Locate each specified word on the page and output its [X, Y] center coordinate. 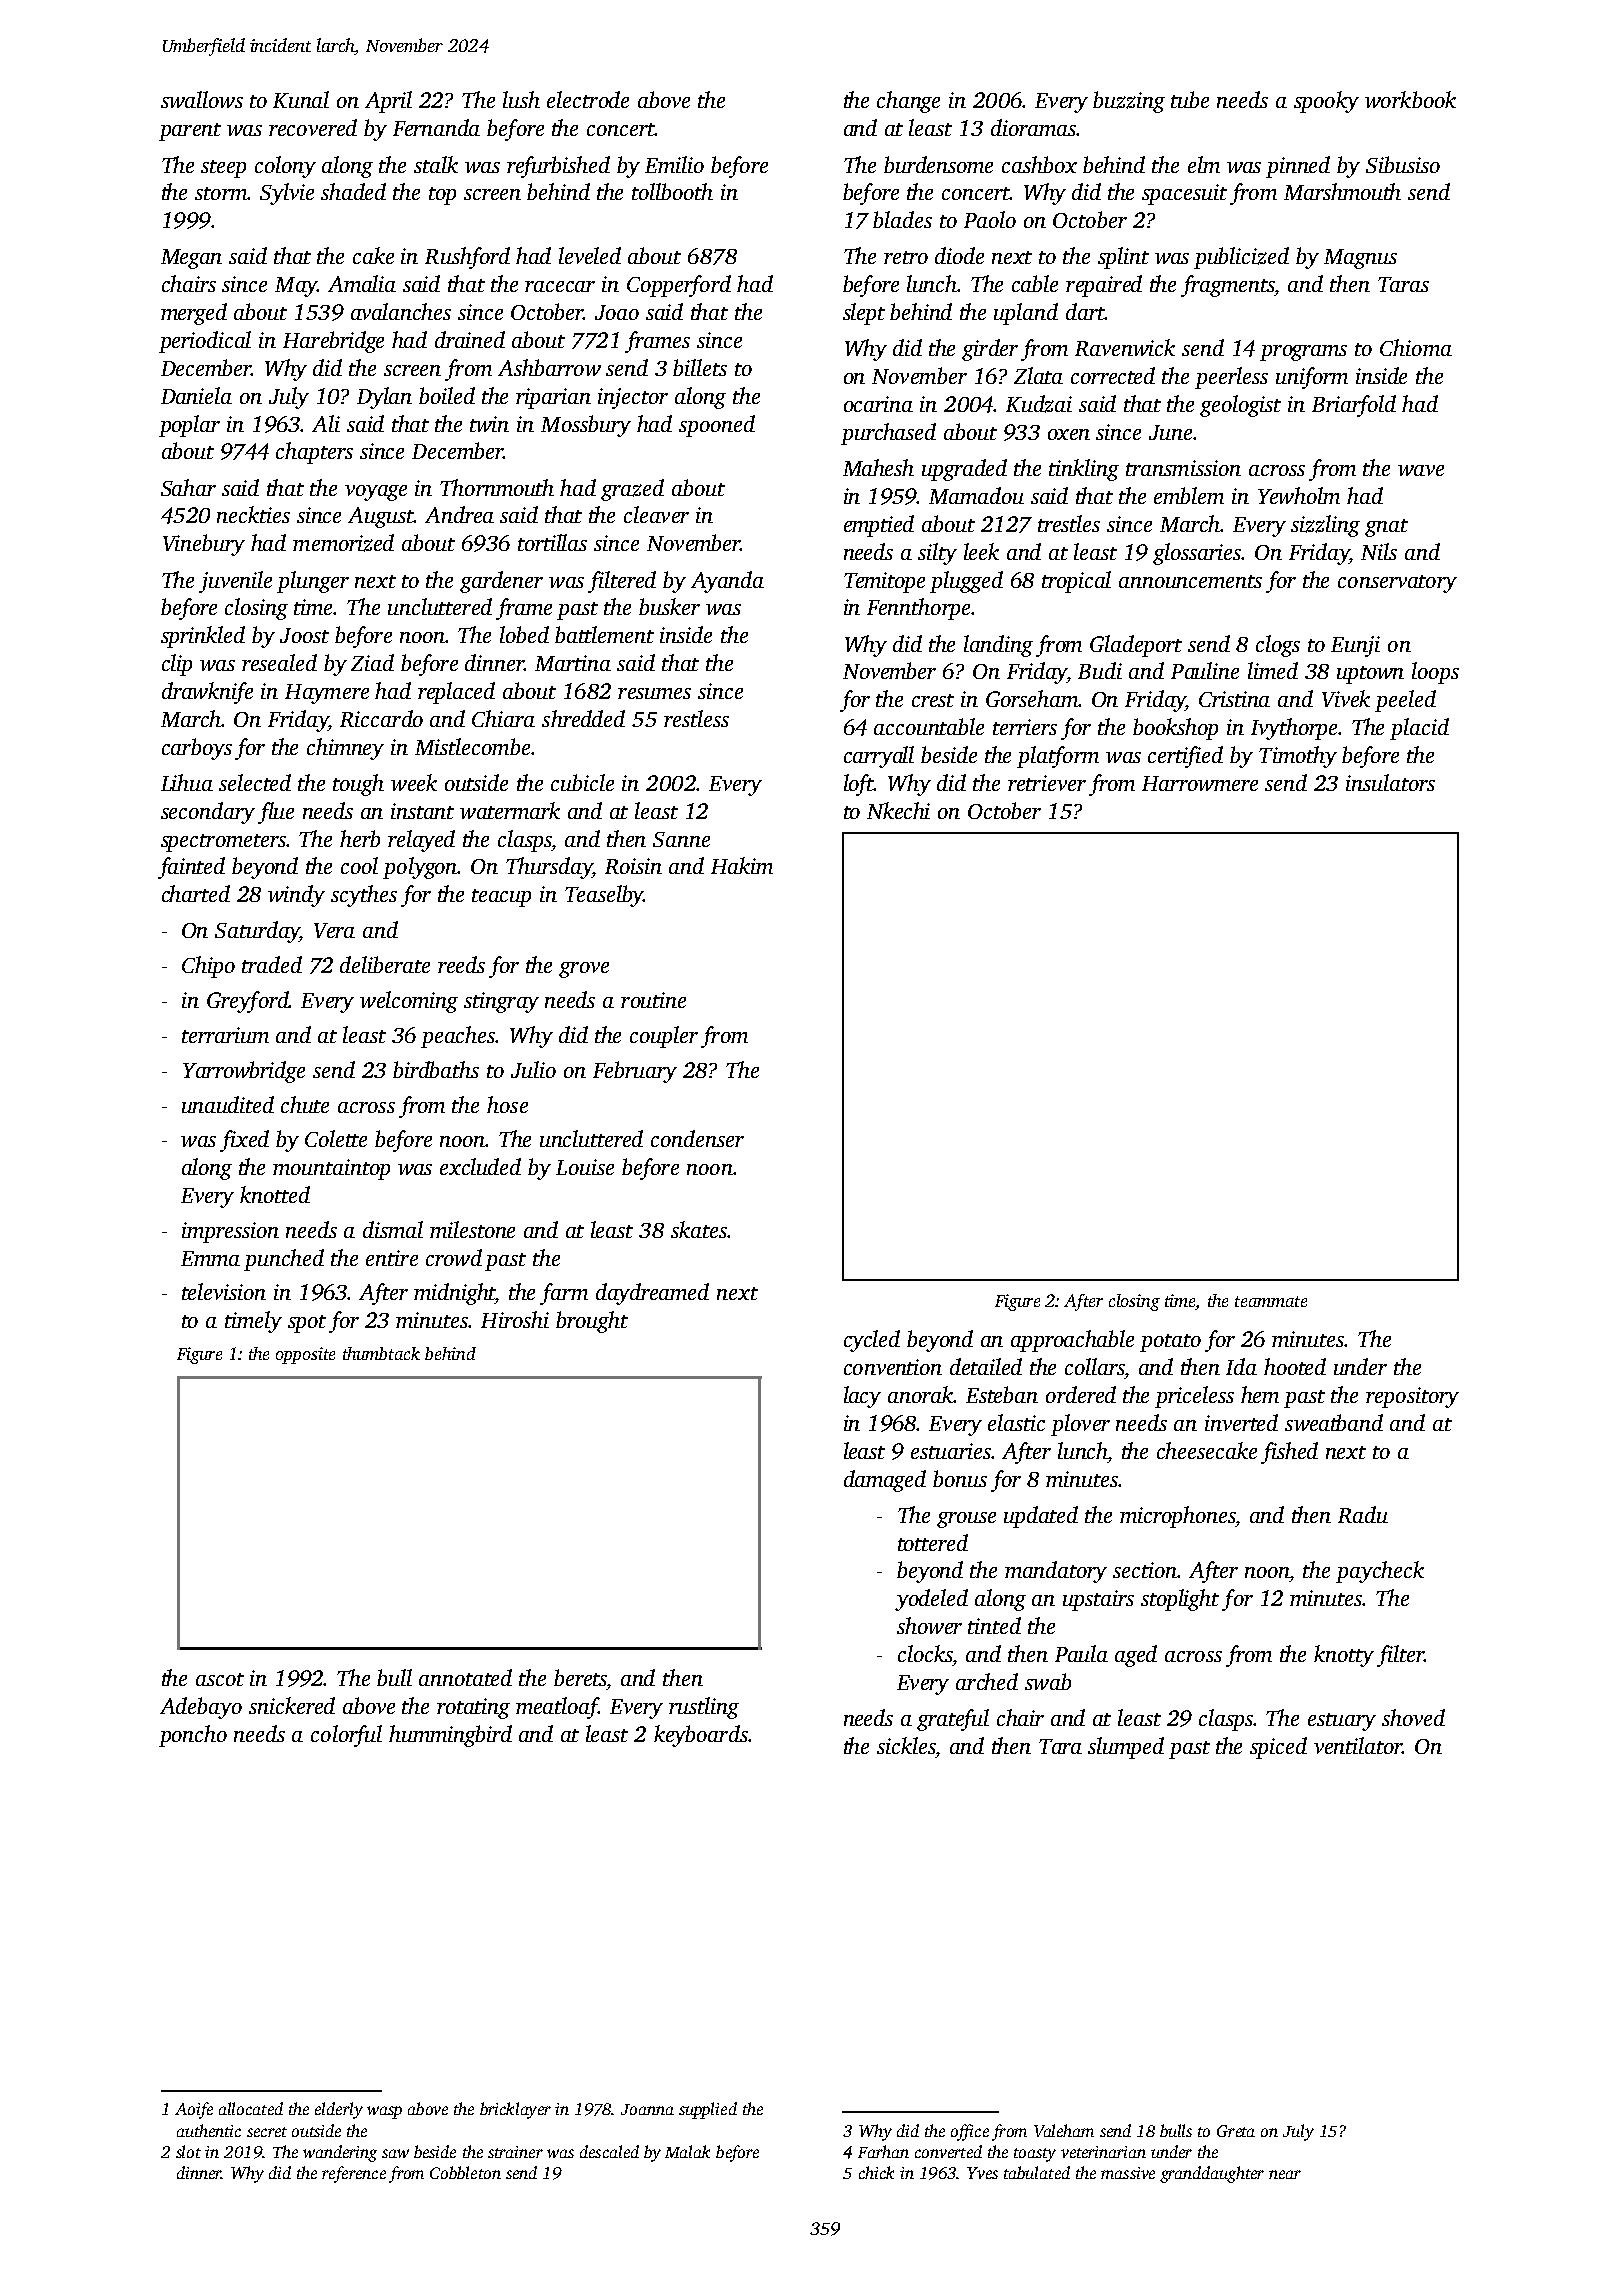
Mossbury [586, 426]
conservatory [1397, 584]
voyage [376, 493]
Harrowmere [1200, 783]
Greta [1236, 2131]
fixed [244, 1141]
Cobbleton [465, 2172]
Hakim [742, 865]
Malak [687, 2151]
